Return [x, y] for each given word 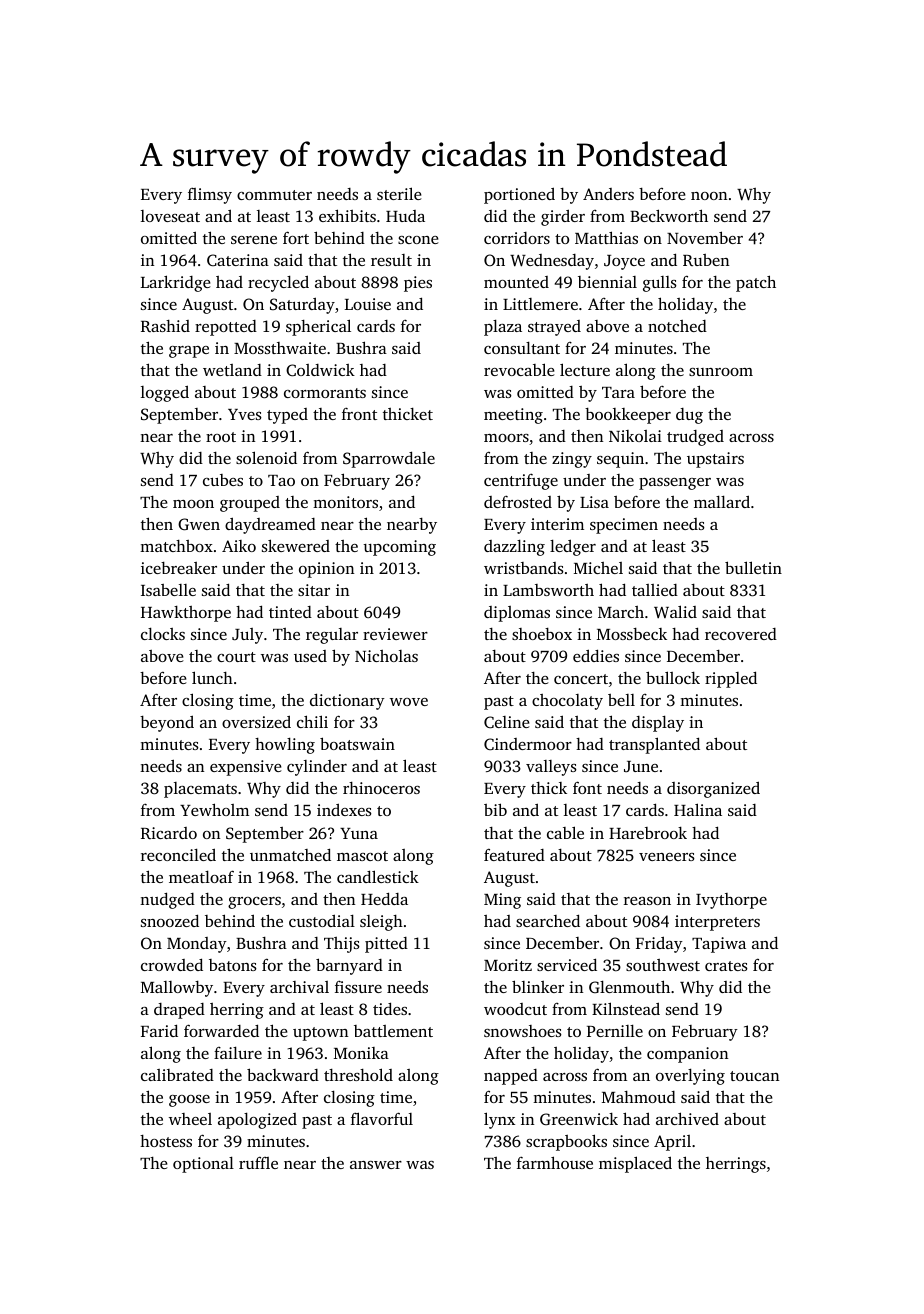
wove [409, 702]
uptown [320, 1034]
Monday [197, 945]
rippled [731, 679]
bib [495, 809]
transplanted [654, 745]
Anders [608, 194]
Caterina [238, 260]
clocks [163, 634]
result [391, 260]
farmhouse [555, 1162]
